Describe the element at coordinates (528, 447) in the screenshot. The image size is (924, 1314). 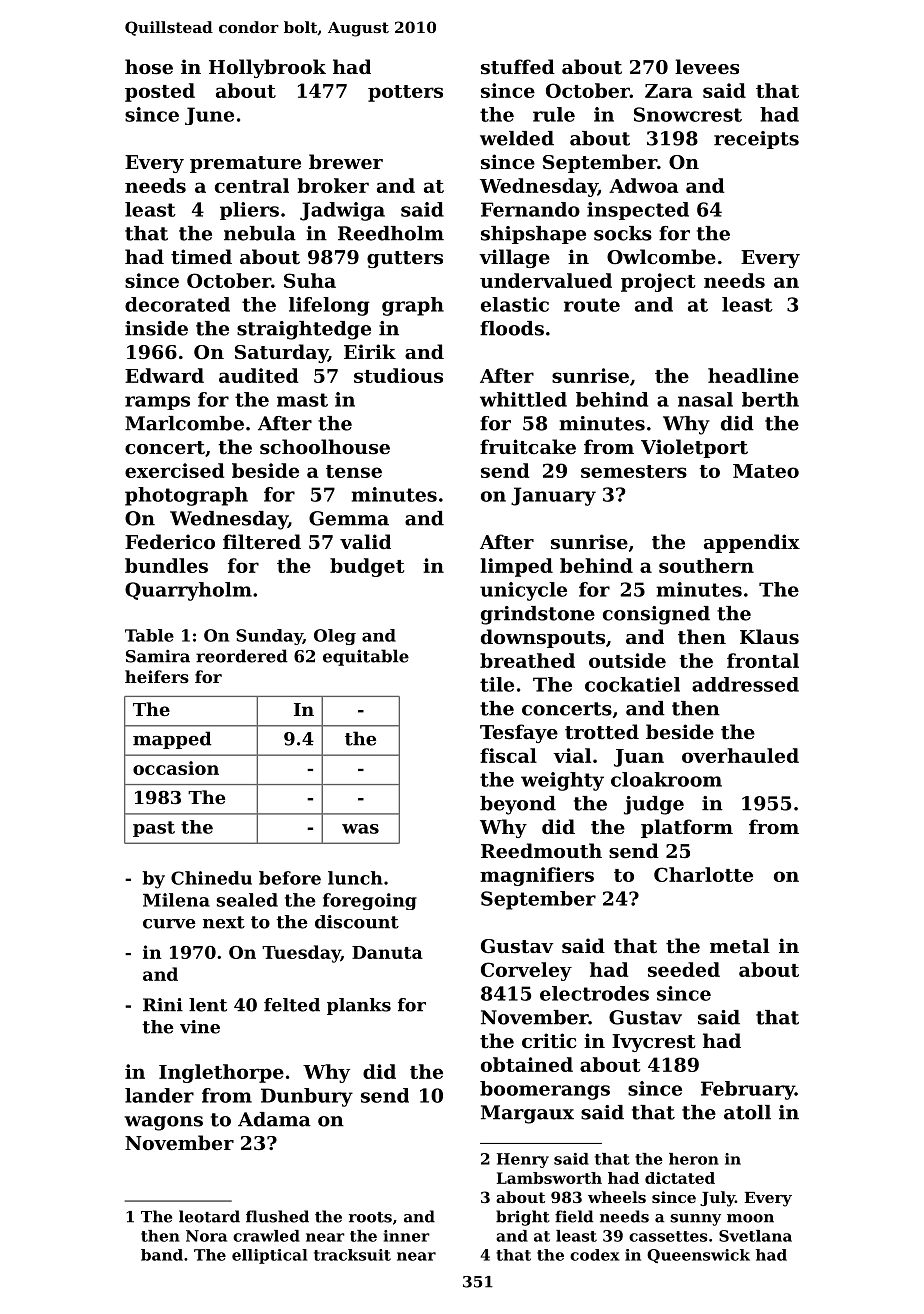
I see `fruitcake` at that location.
